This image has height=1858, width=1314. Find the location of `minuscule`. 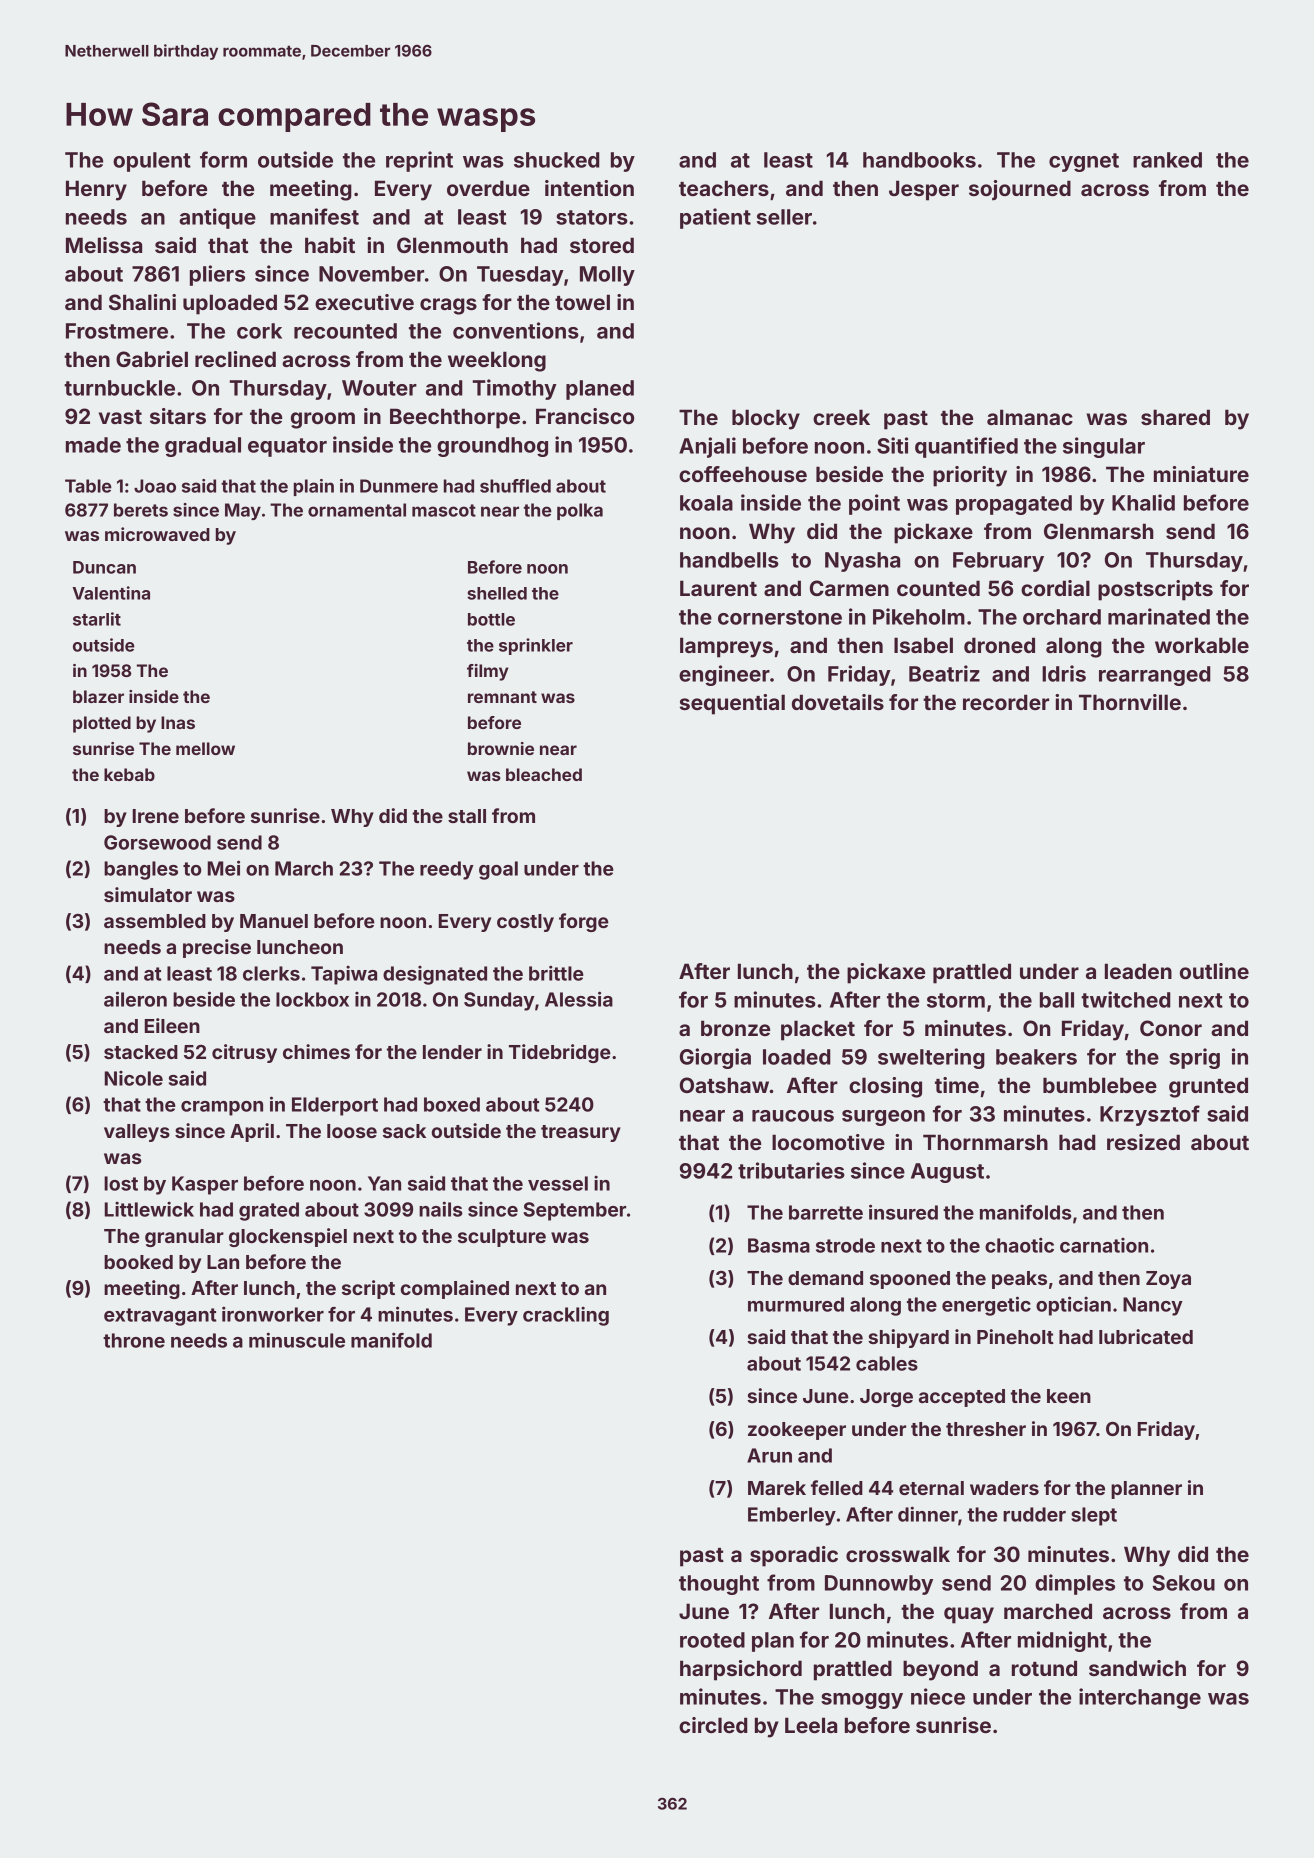

minuscule is located at coordinates (297, 1340).
